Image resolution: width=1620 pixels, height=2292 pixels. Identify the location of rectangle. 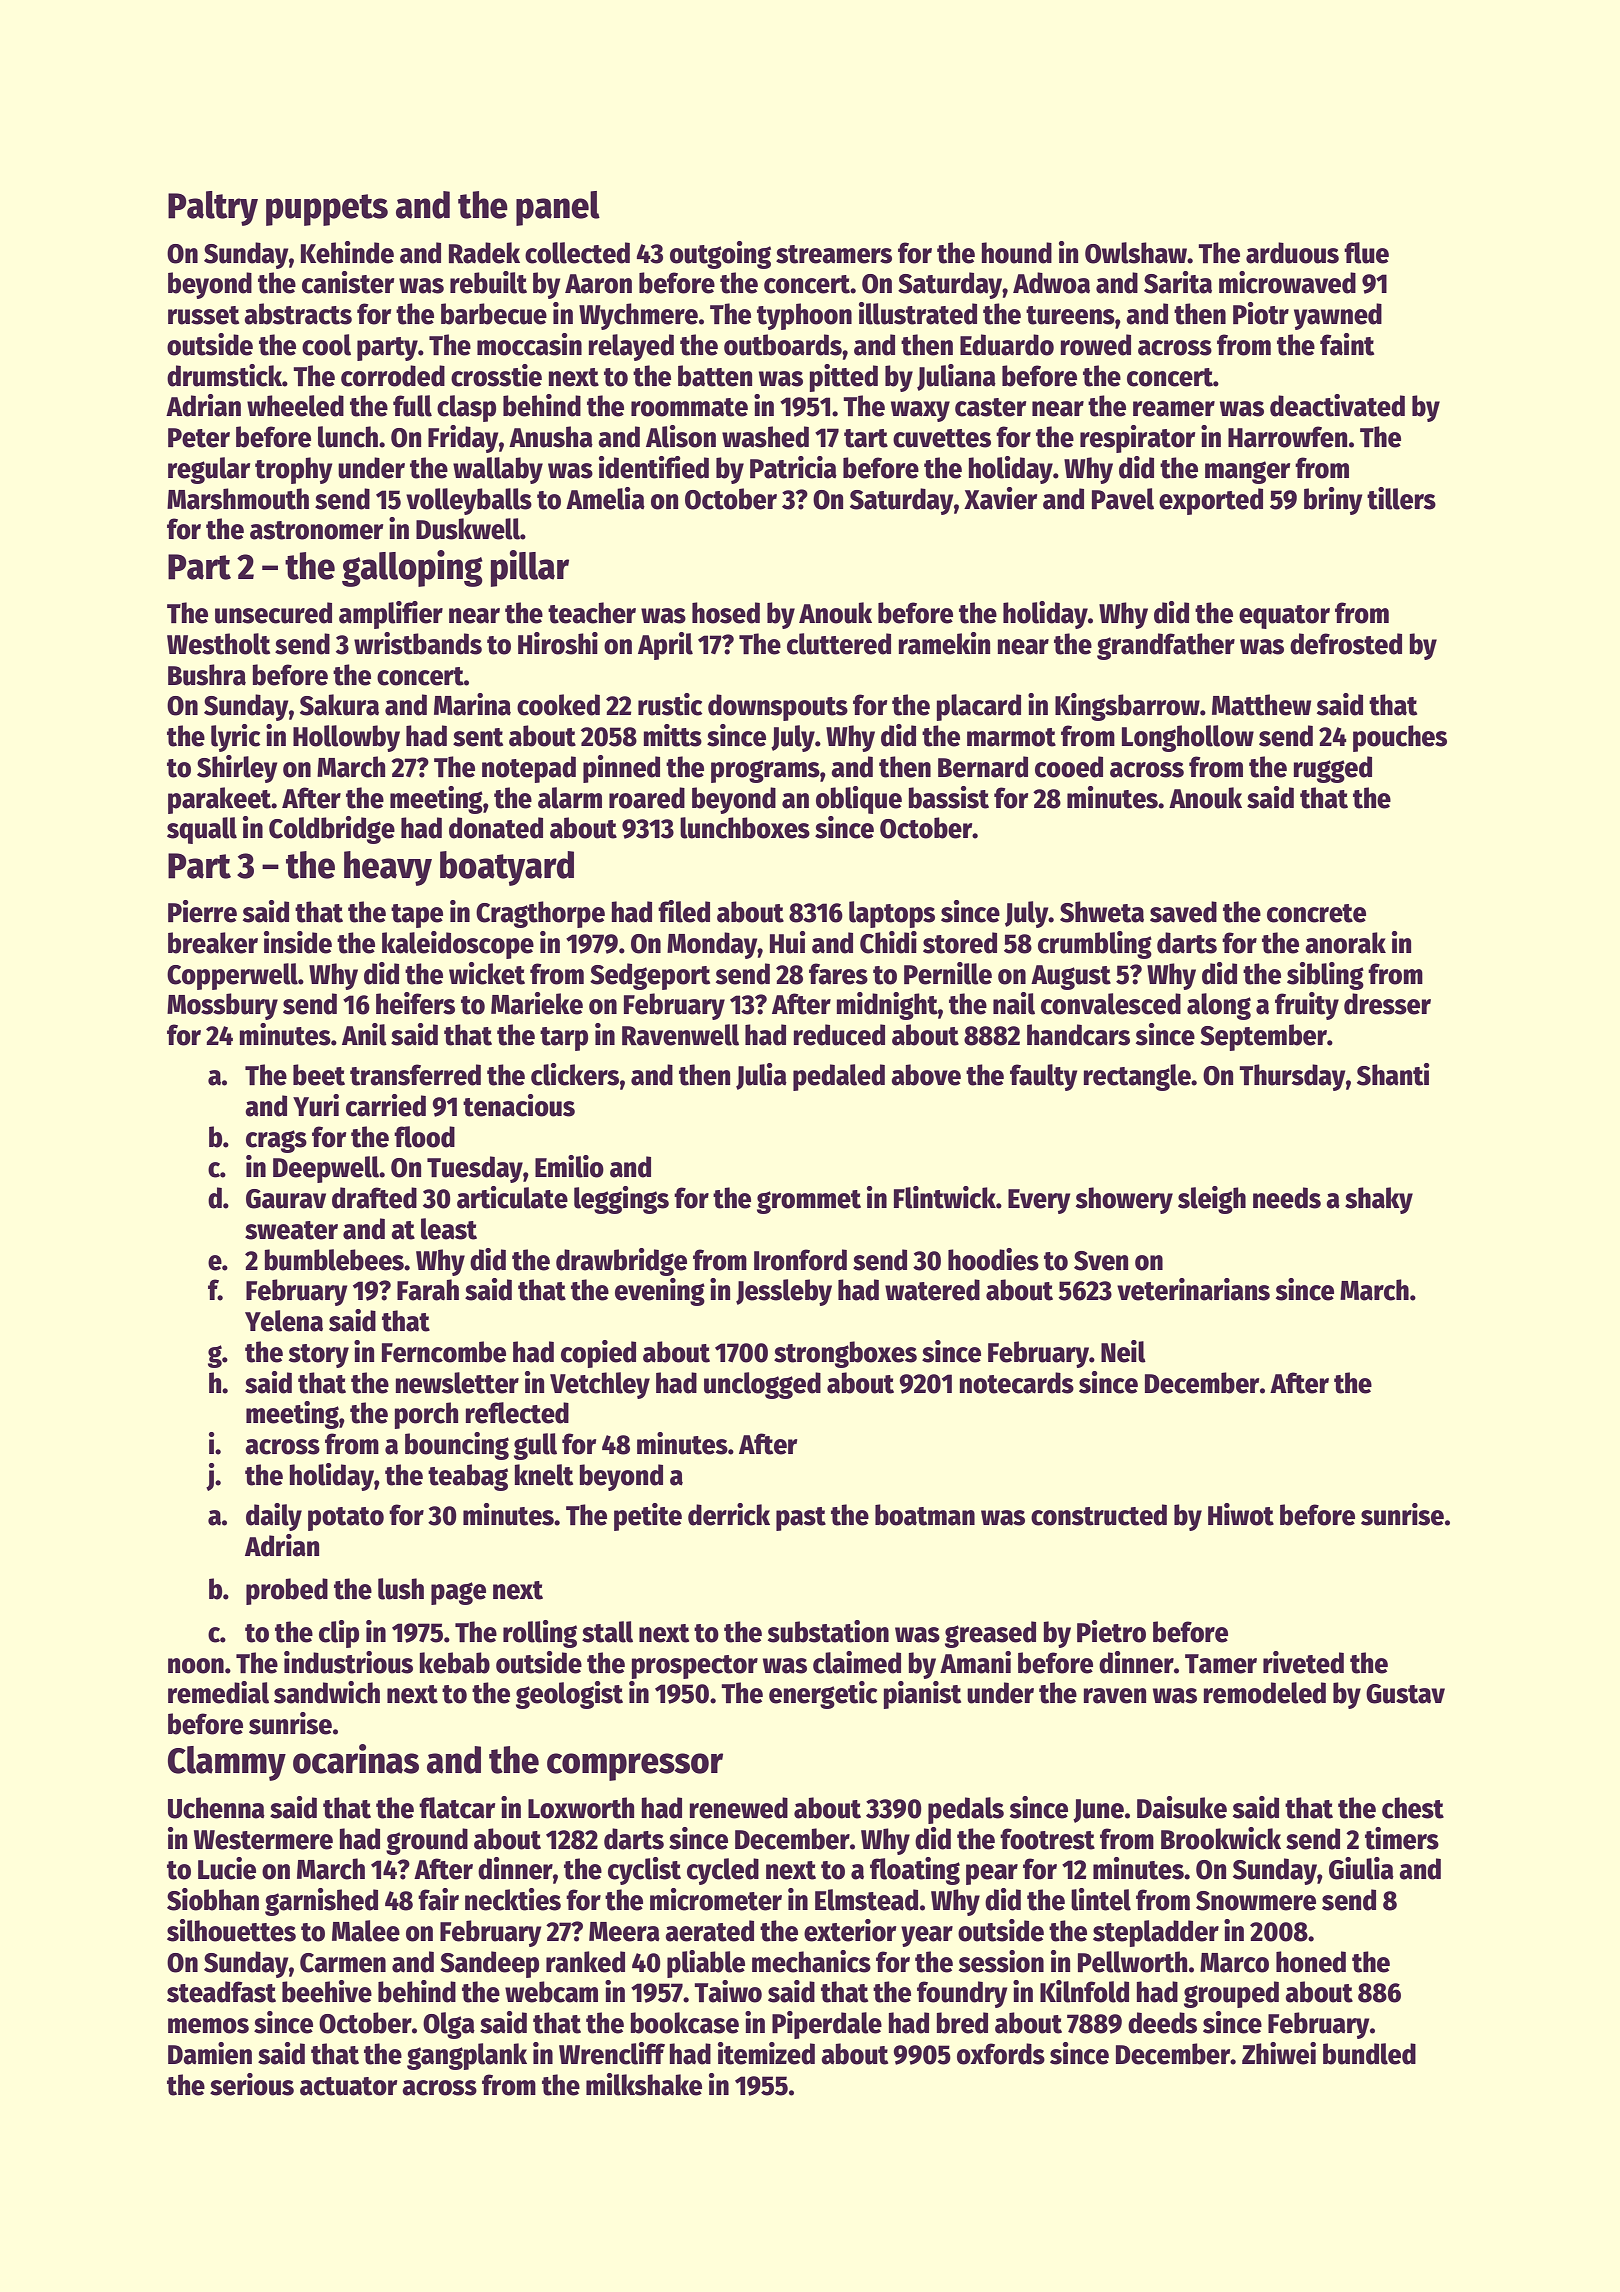
(1137, 1077).
